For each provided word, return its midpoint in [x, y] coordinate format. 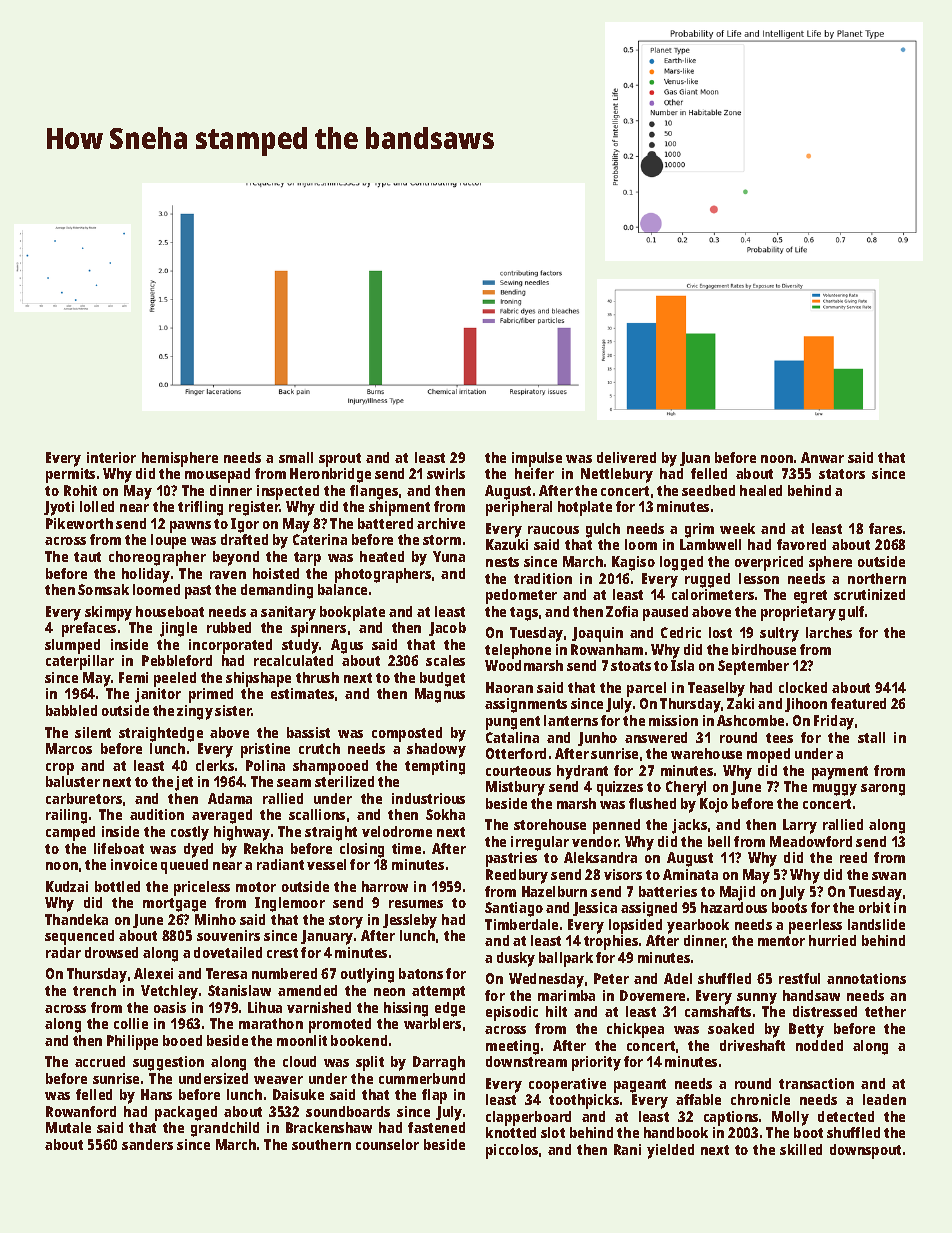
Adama [230, 798]
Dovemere [652, 995]
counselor [387, 1144]
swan [889, 876]
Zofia [622, 611]
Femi [133, 677]
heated [382, 556]
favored [801, 544]
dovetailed [228, 952]
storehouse [550, 824]
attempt [438, 993]
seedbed [708, 490]
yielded [670, 1151]
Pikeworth [79, 523]
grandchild [225, 1129]
